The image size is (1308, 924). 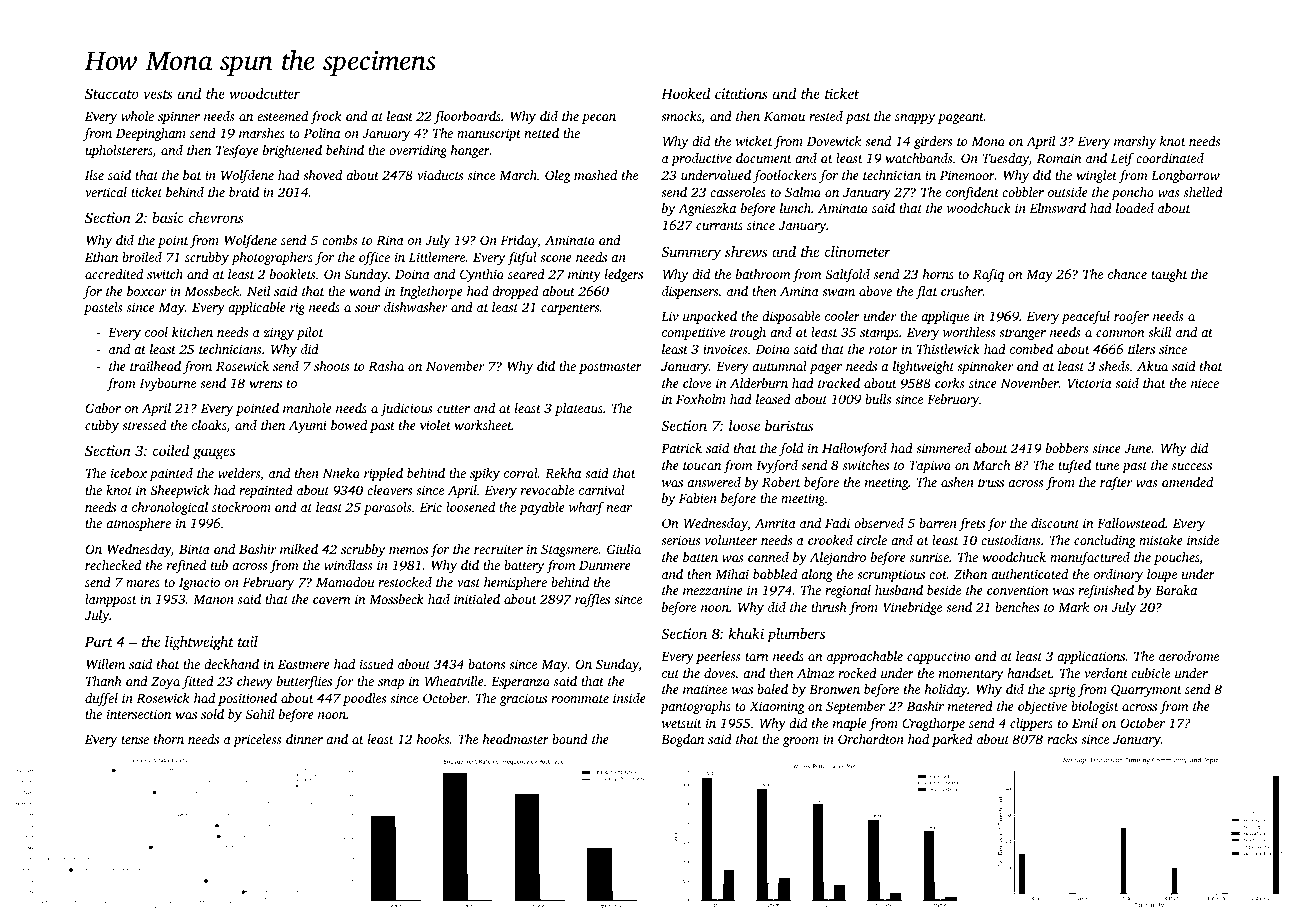 What do you see at coordinates (1062, 739) in the document?
I see `racks` at bounding box center [1062, 739].
